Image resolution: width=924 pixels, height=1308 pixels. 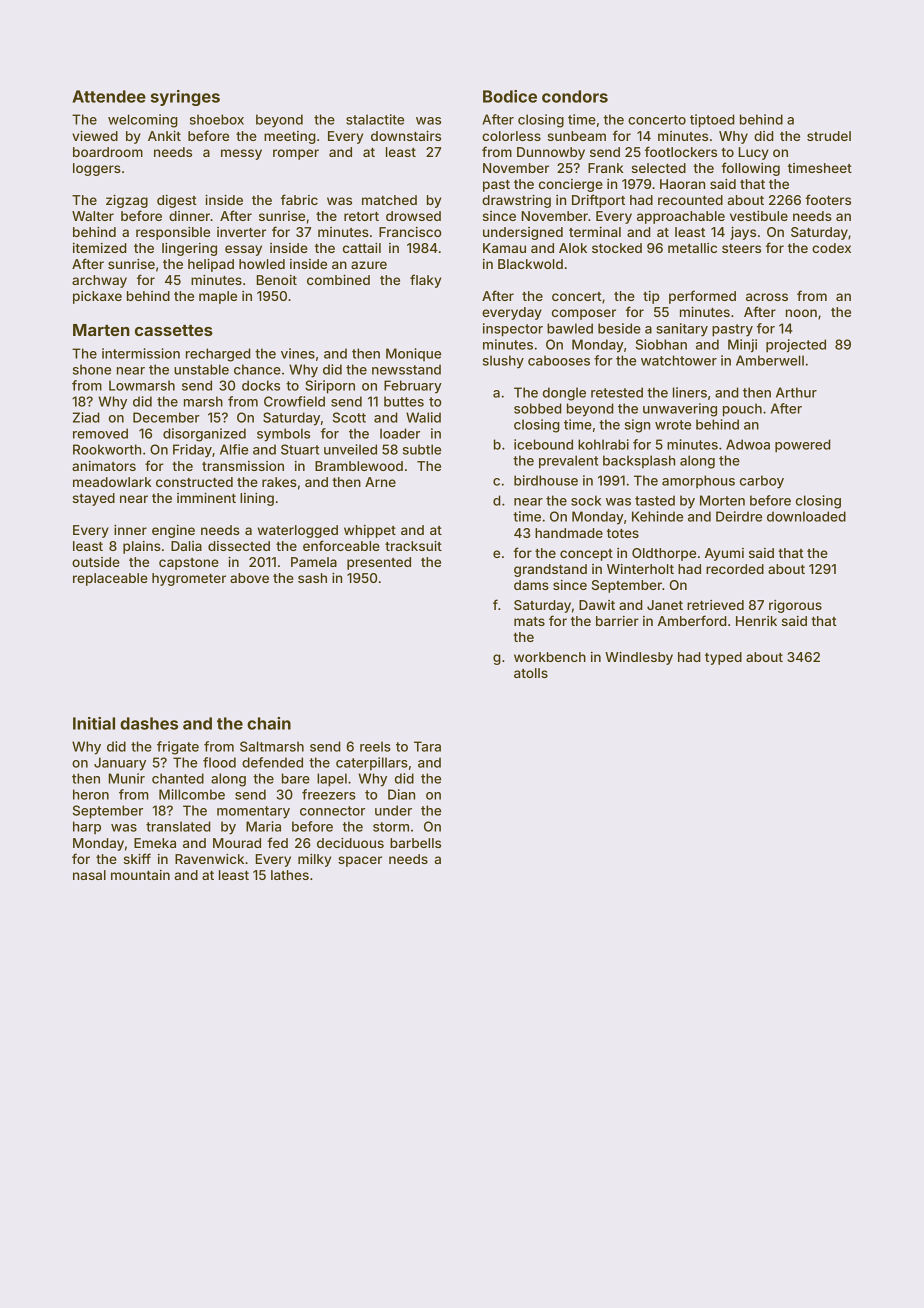 I want to click on disorganized, so click(x=204, y=435).
